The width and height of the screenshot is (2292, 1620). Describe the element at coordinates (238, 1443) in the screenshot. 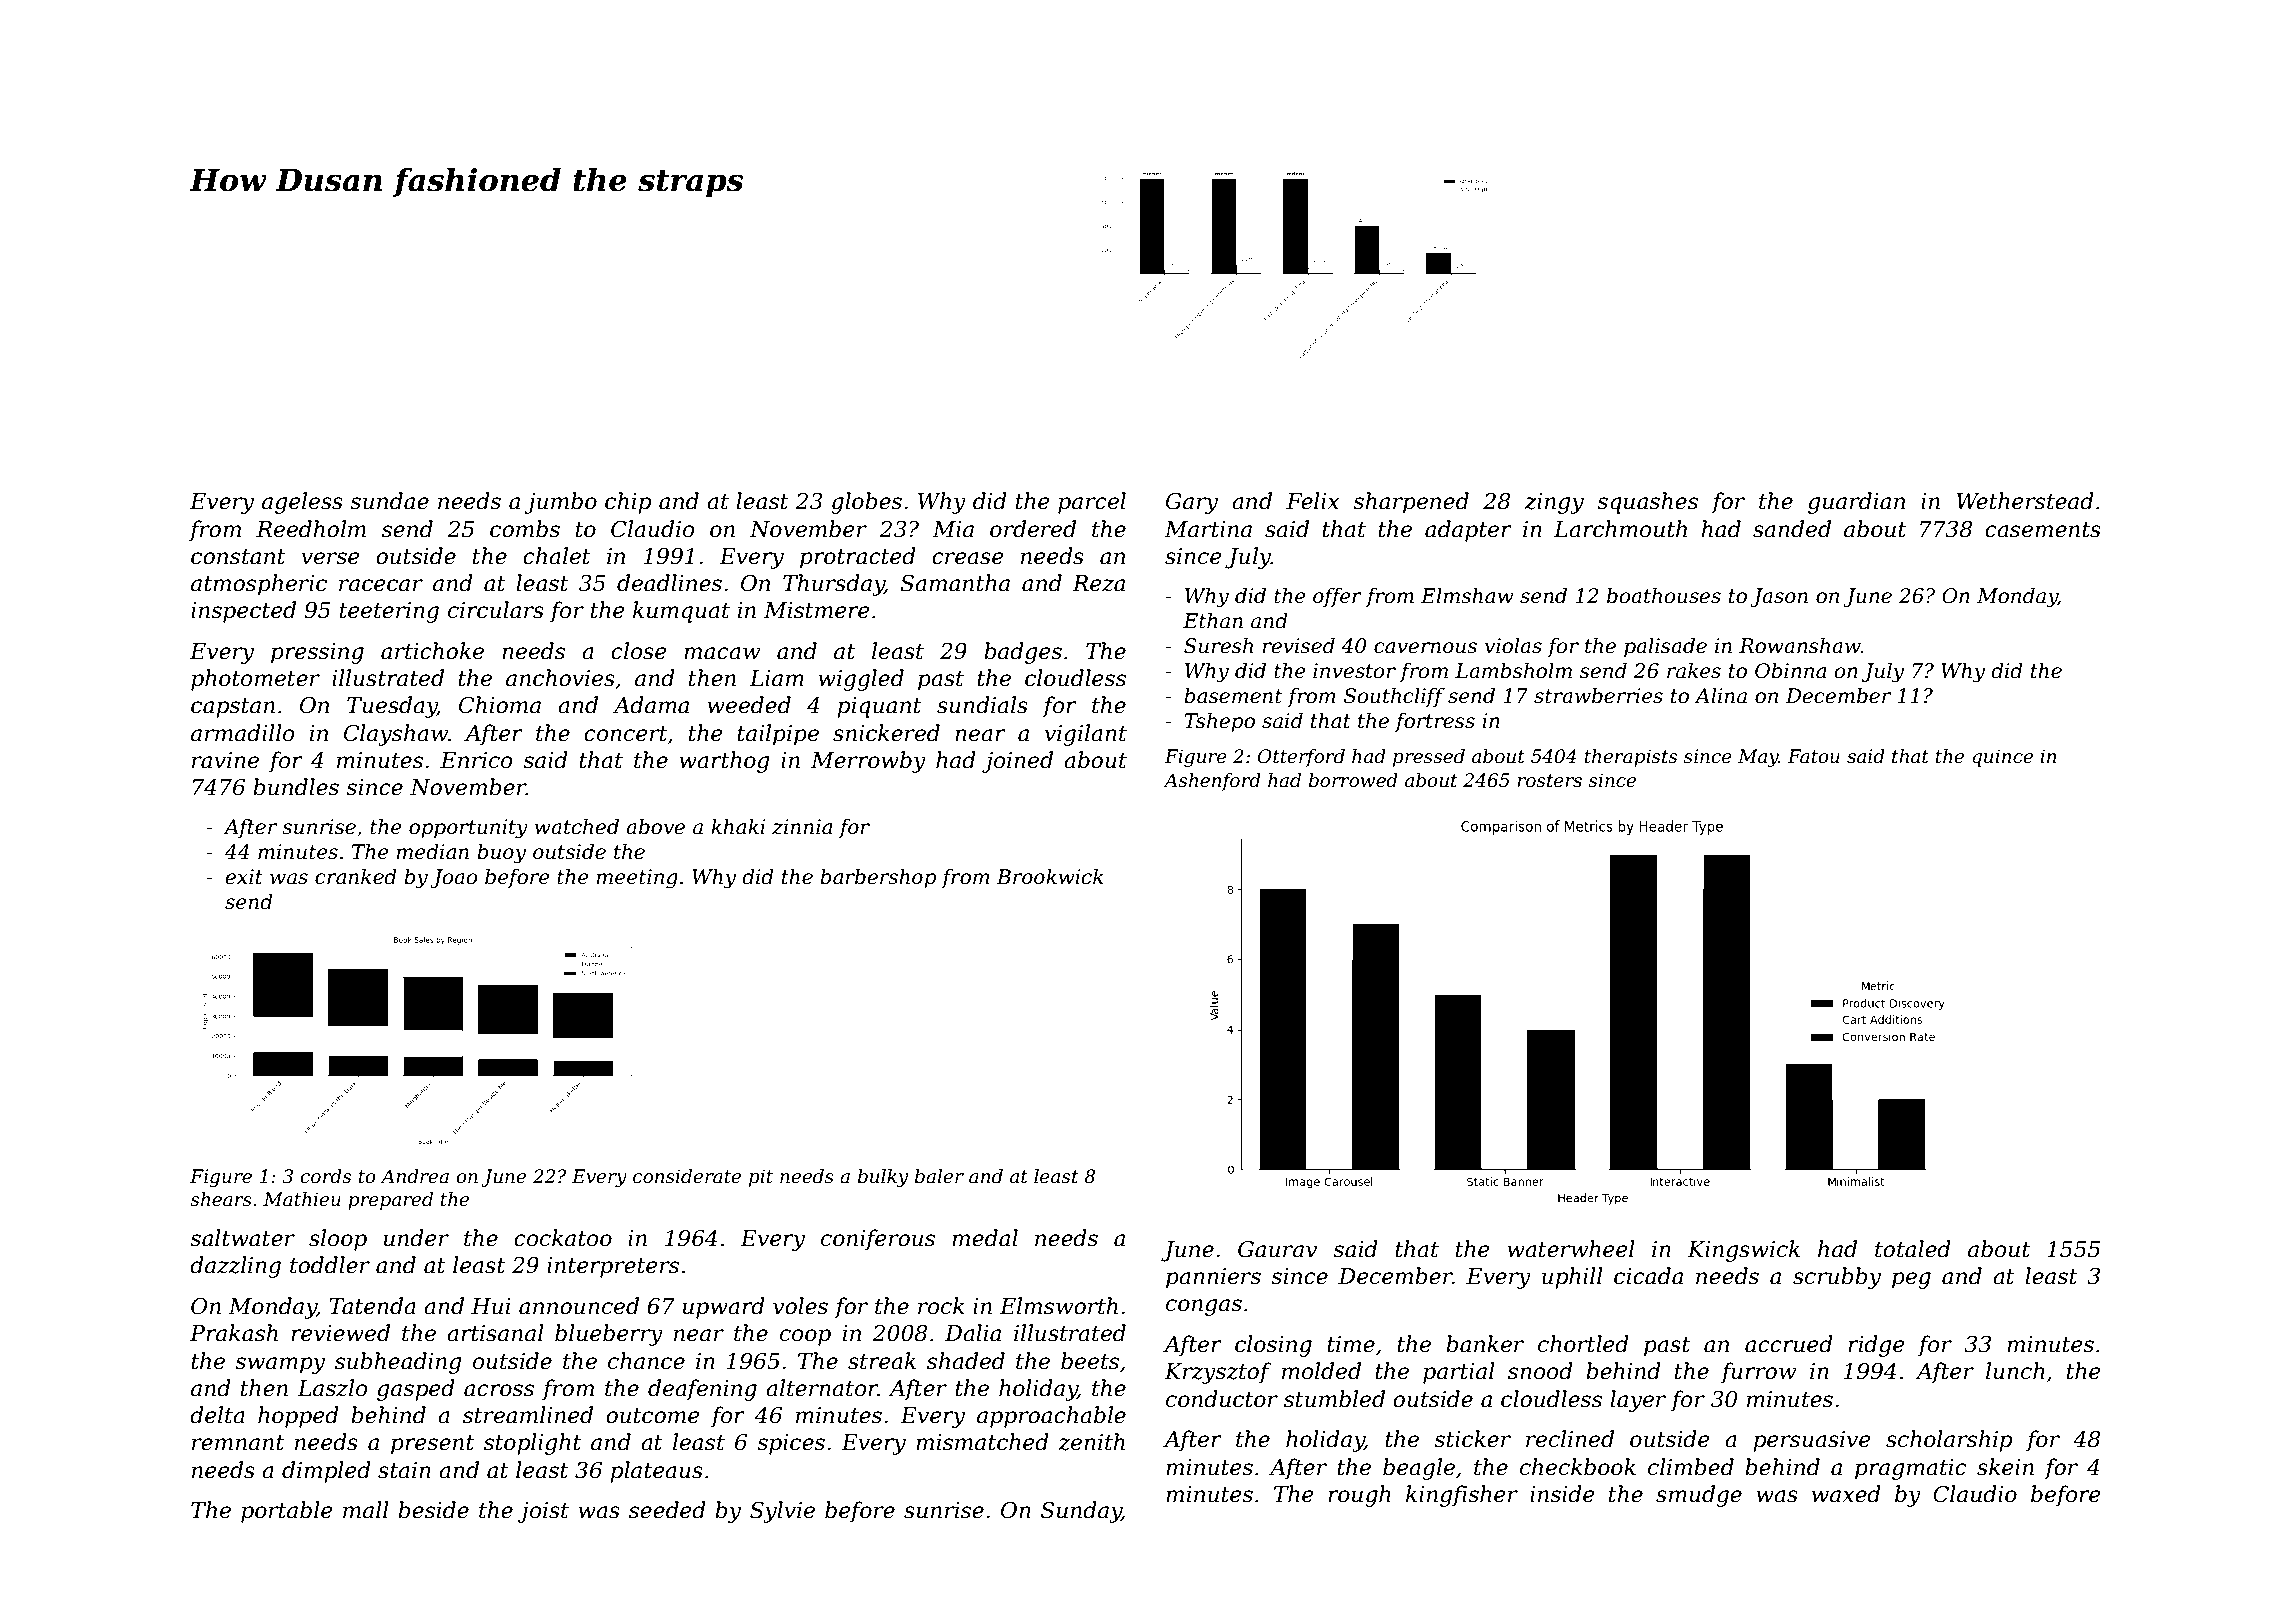

I see `remnant` at that location.
